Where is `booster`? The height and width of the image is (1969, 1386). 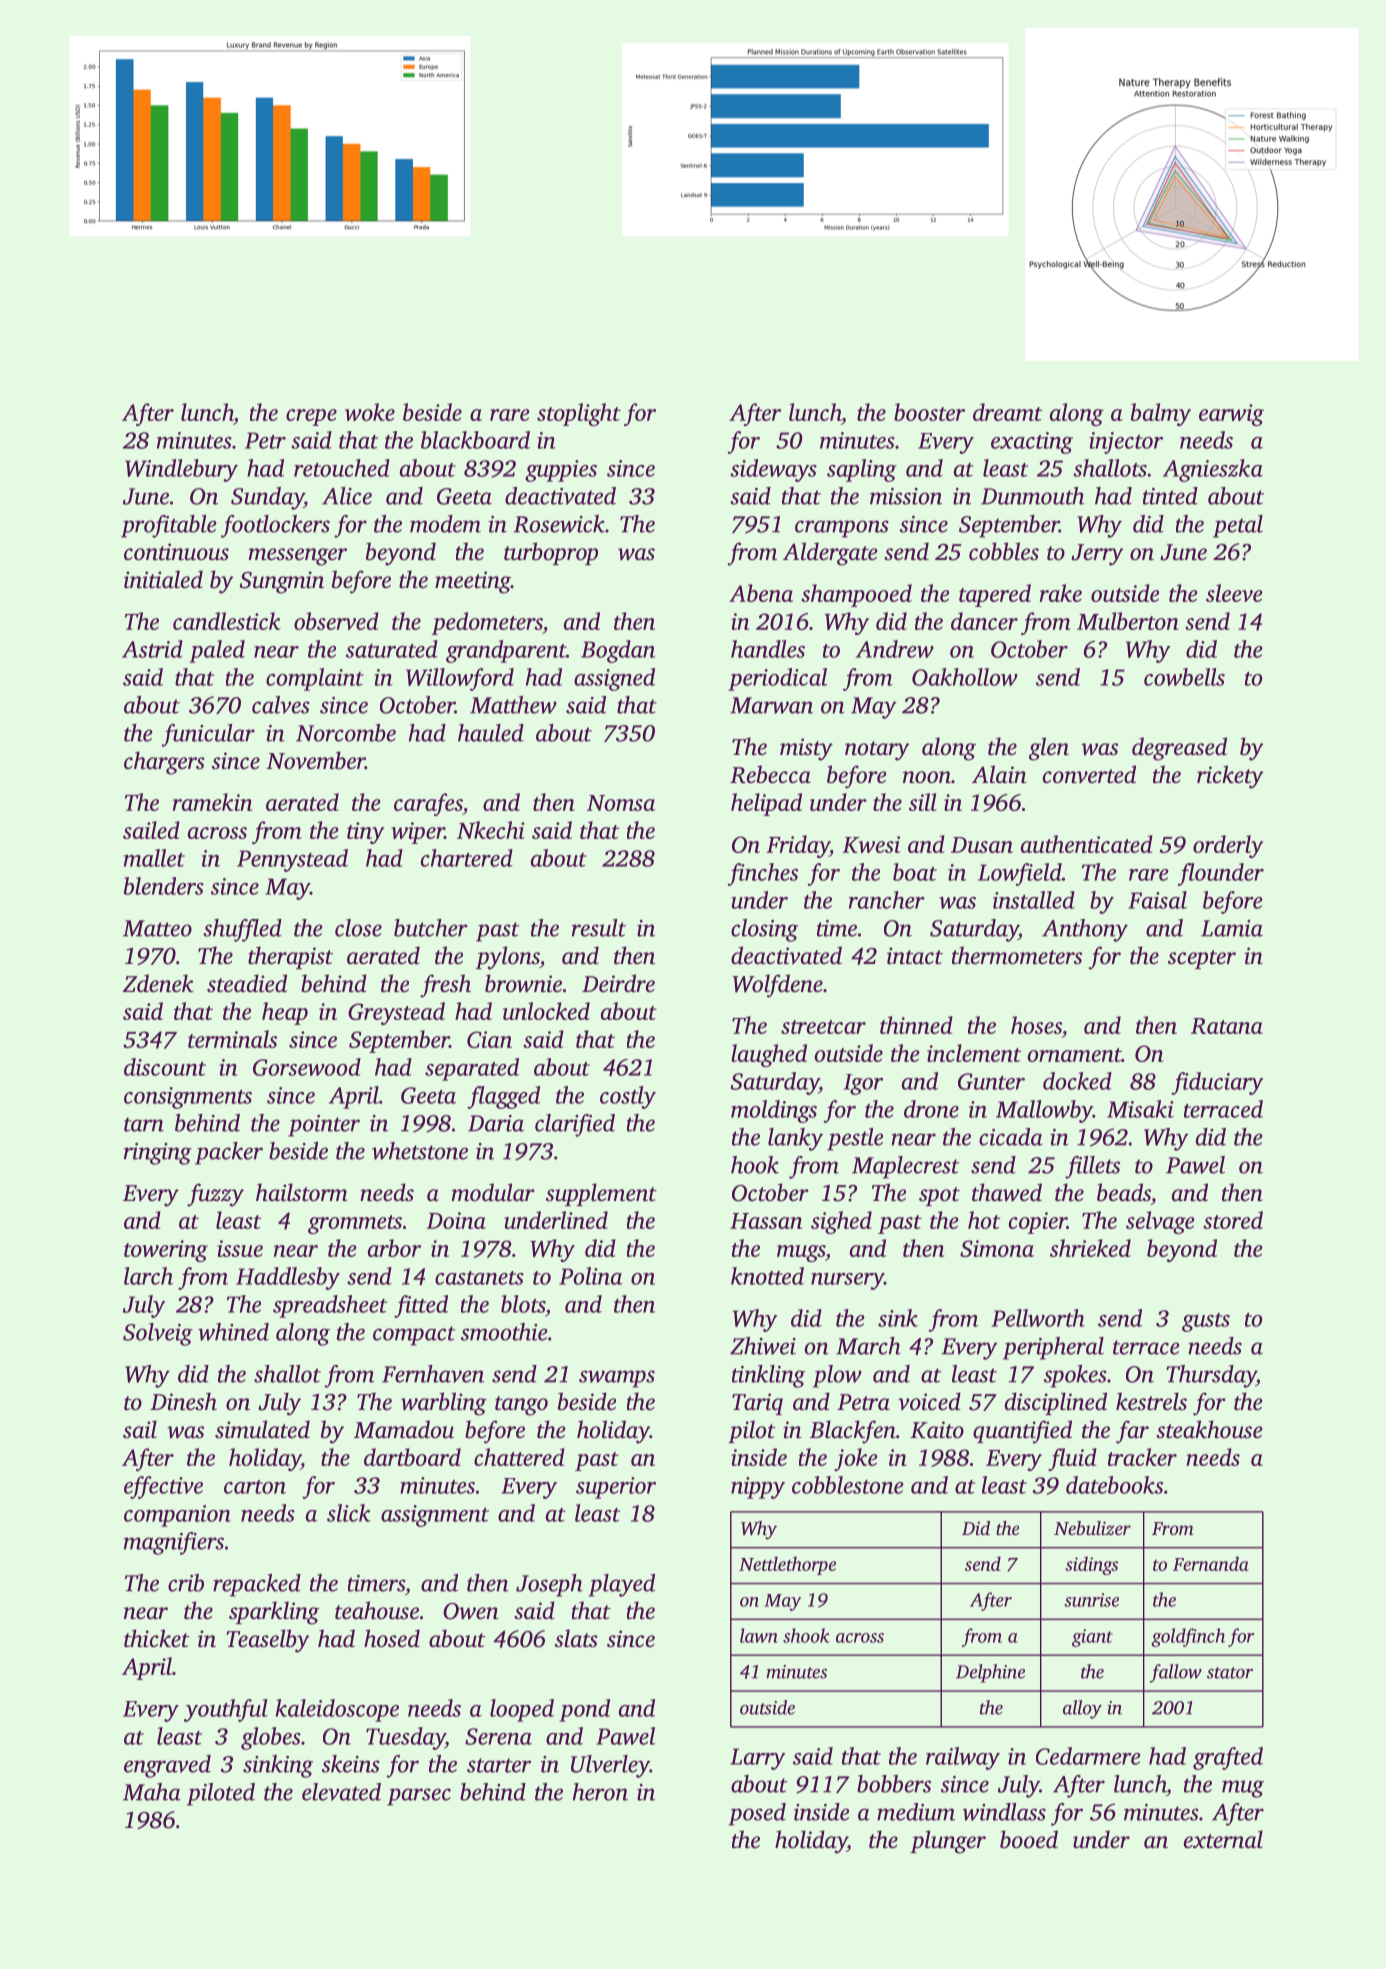
booster is located at coordinates (929, 412).
